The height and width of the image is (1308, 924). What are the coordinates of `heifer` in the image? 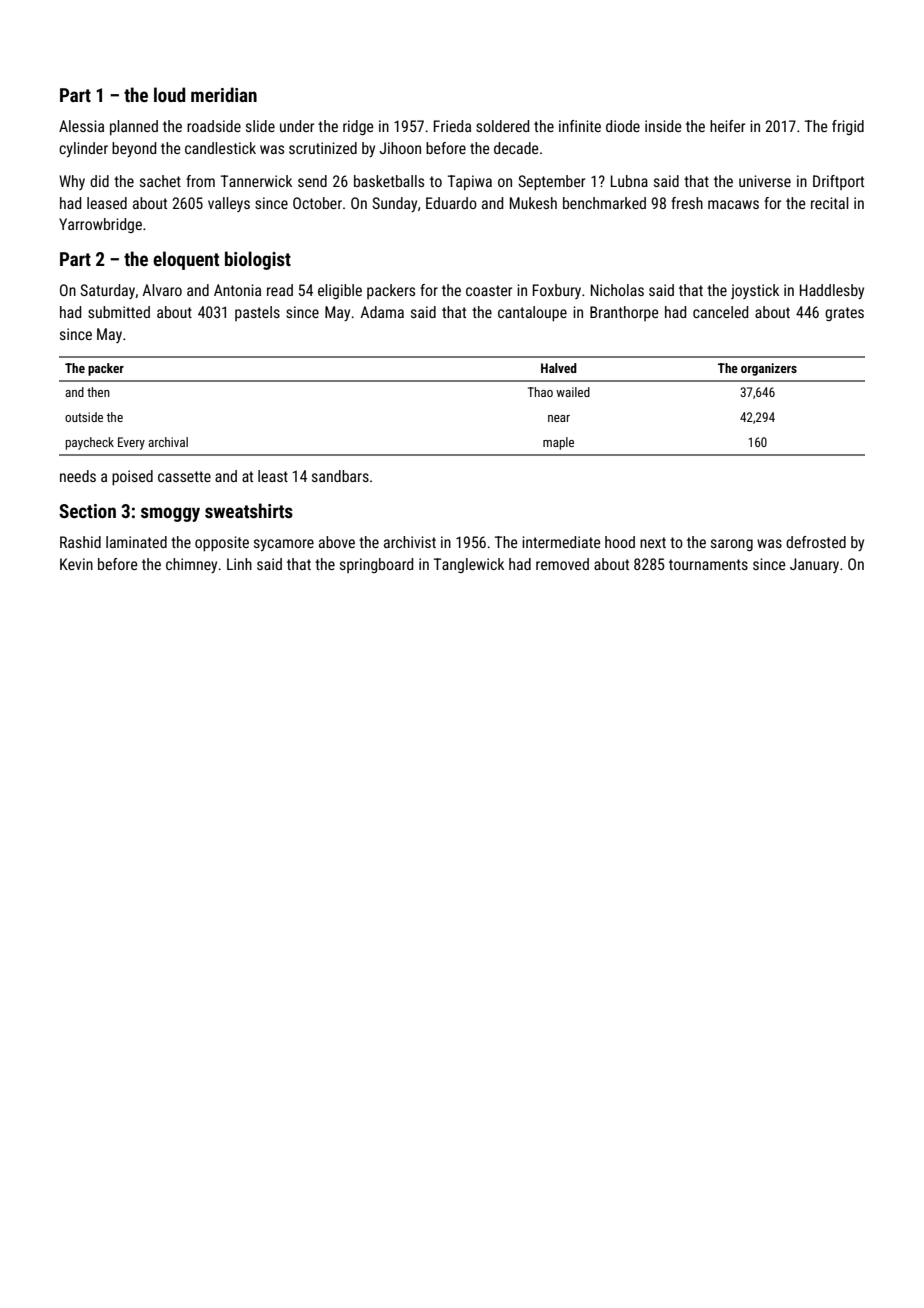 It's located at (727, 126).
